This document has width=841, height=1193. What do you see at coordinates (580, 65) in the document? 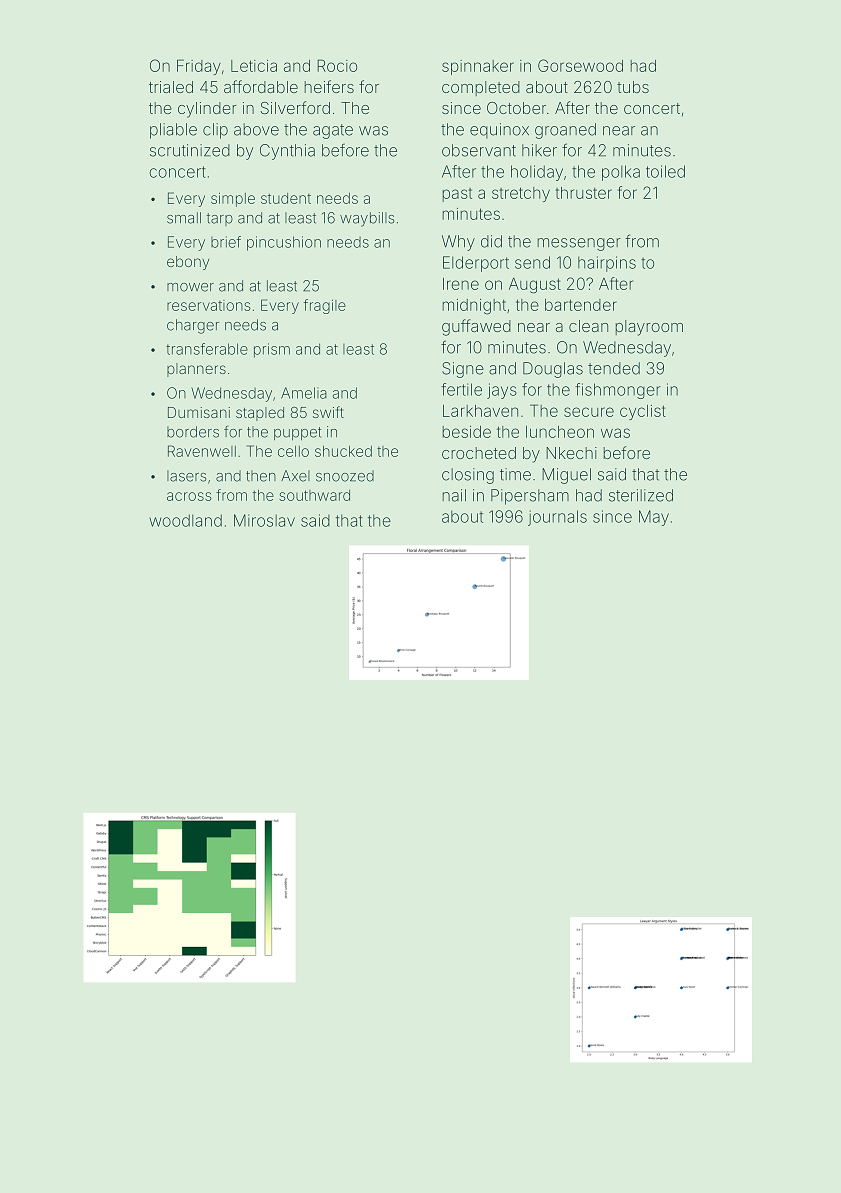
I see `Gorsewood` at bounding box center [580, 65].
